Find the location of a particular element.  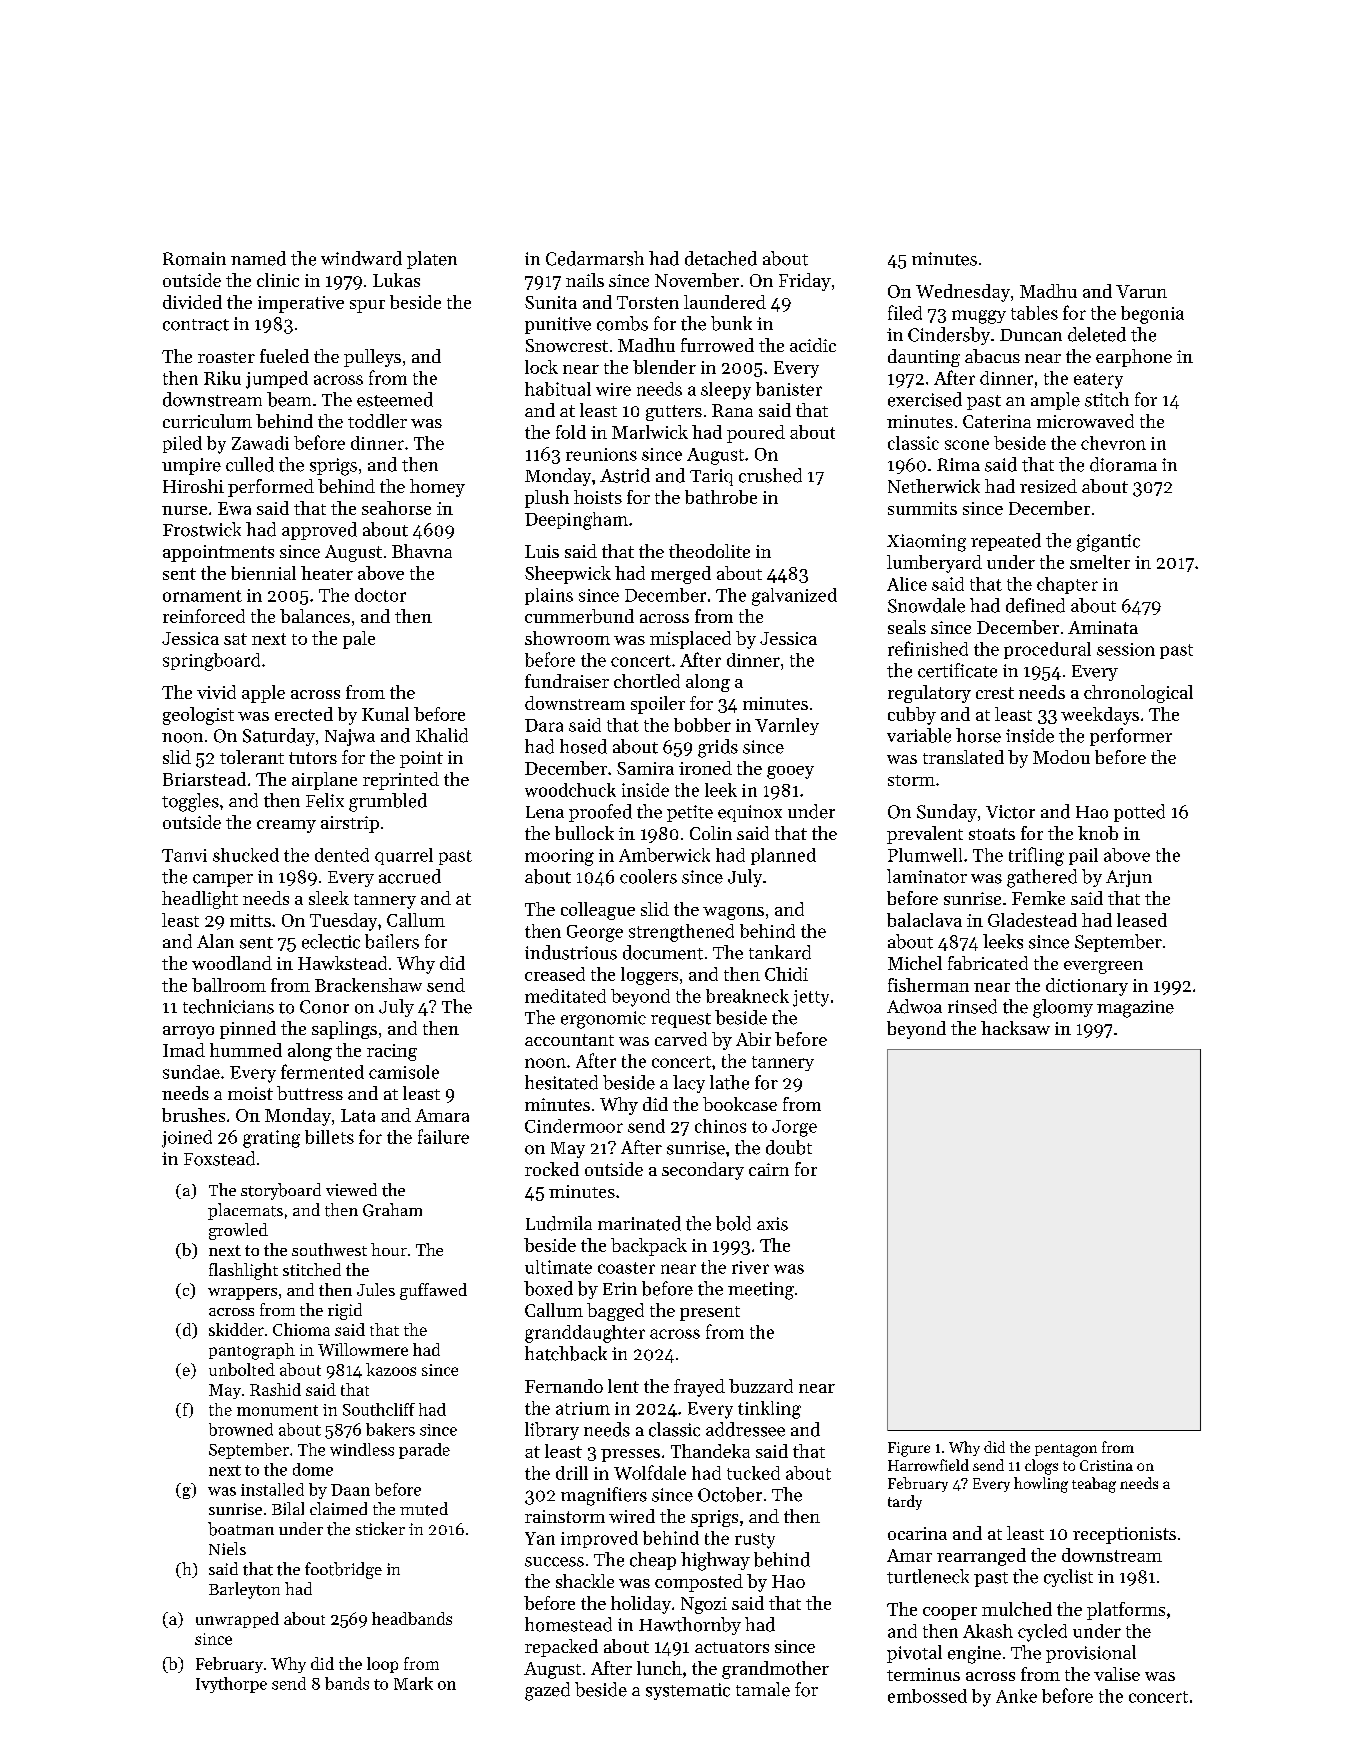

nurse is located at coordinates (184, 510).
